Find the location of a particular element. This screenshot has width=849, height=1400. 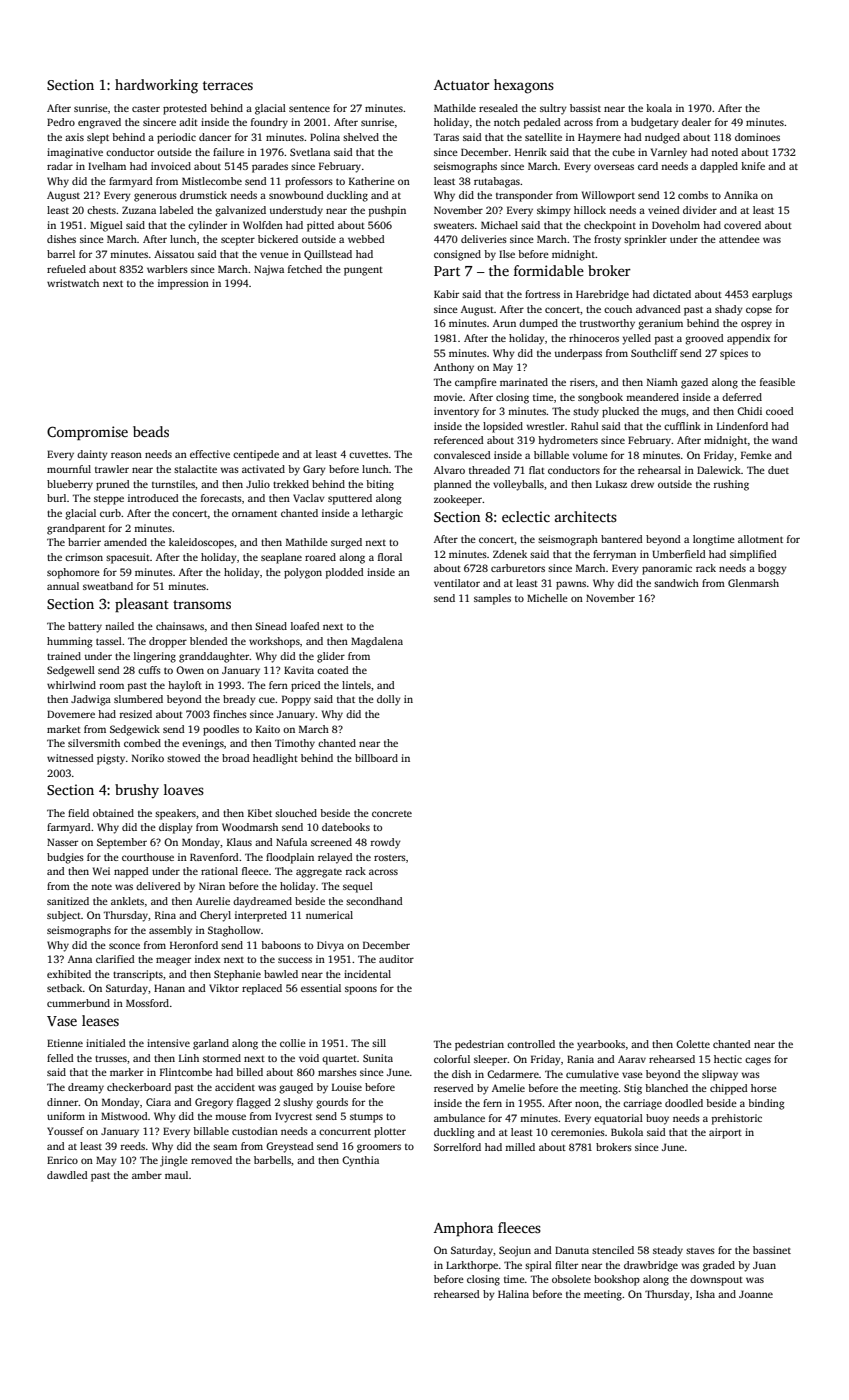

airport is located at coordinates (725, 1133).
